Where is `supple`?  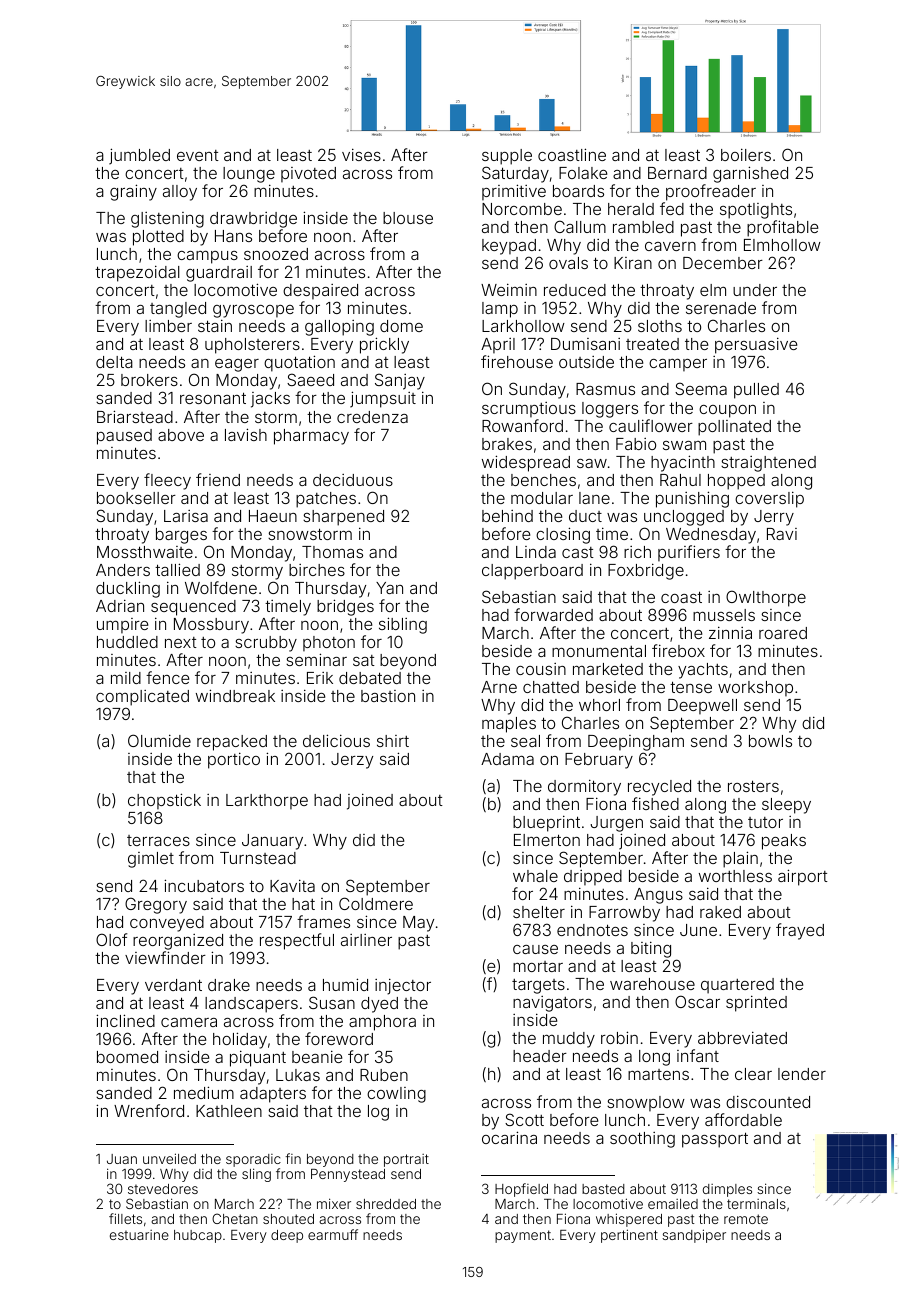
supple is located at coordinates (507, 157).
